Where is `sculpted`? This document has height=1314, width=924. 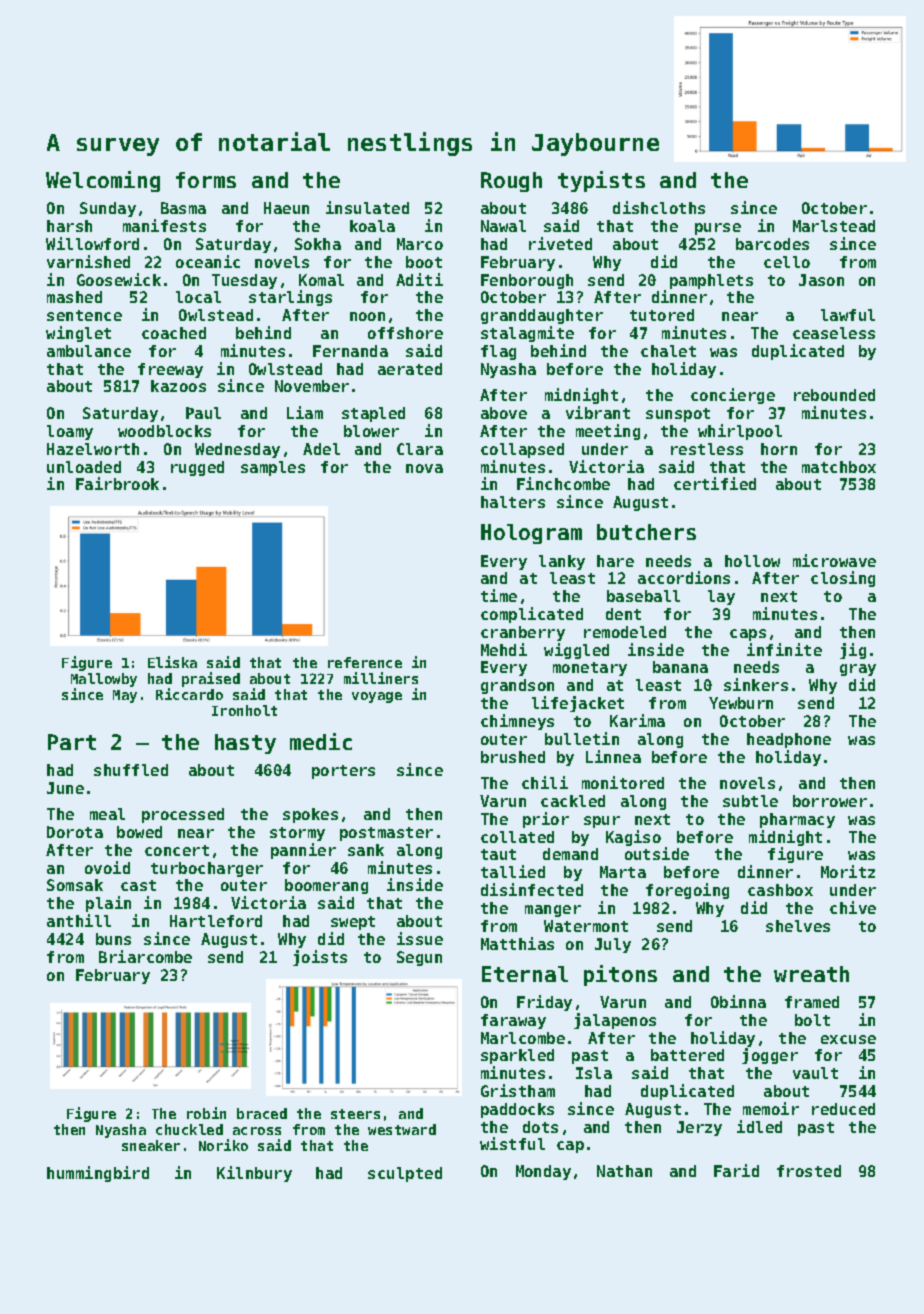
sculpted is located at coordinates (405, 1174).
